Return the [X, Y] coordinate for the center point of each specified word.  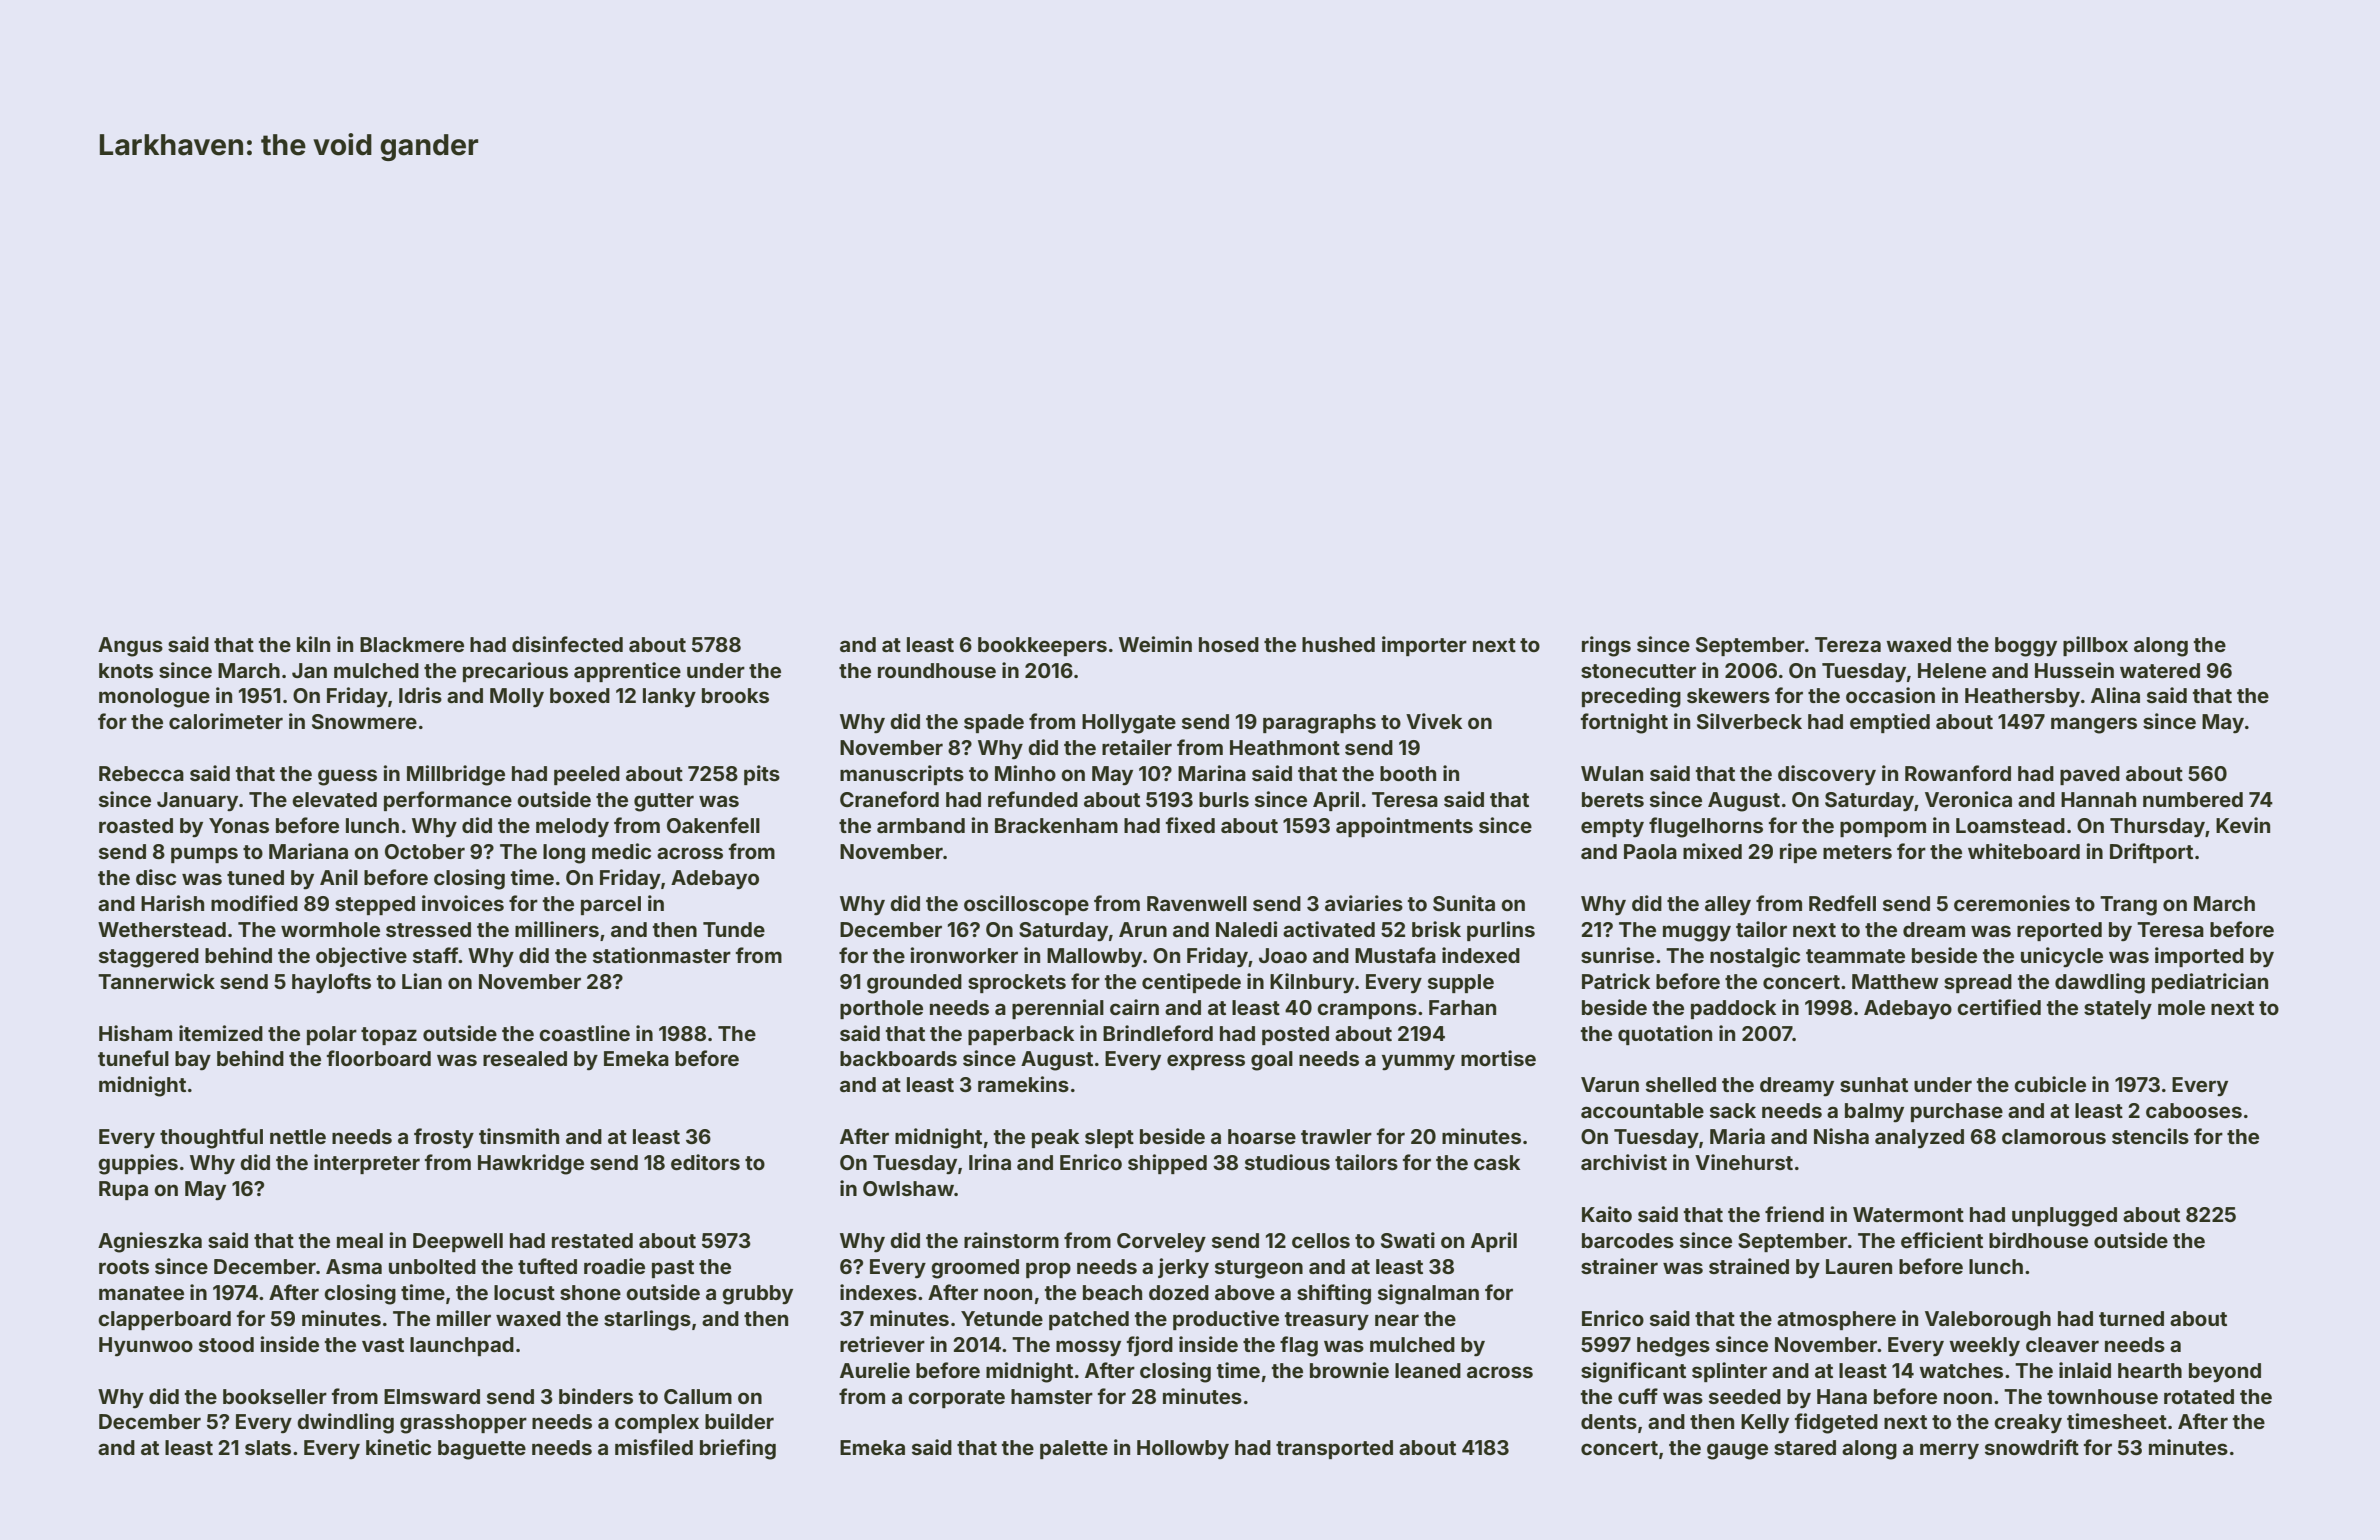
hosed [1229, 644]
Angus [130, 647]
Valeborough [1988, 1321]
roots [124, 1267]
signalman [1428, 1294]
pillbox [2095, 646]
